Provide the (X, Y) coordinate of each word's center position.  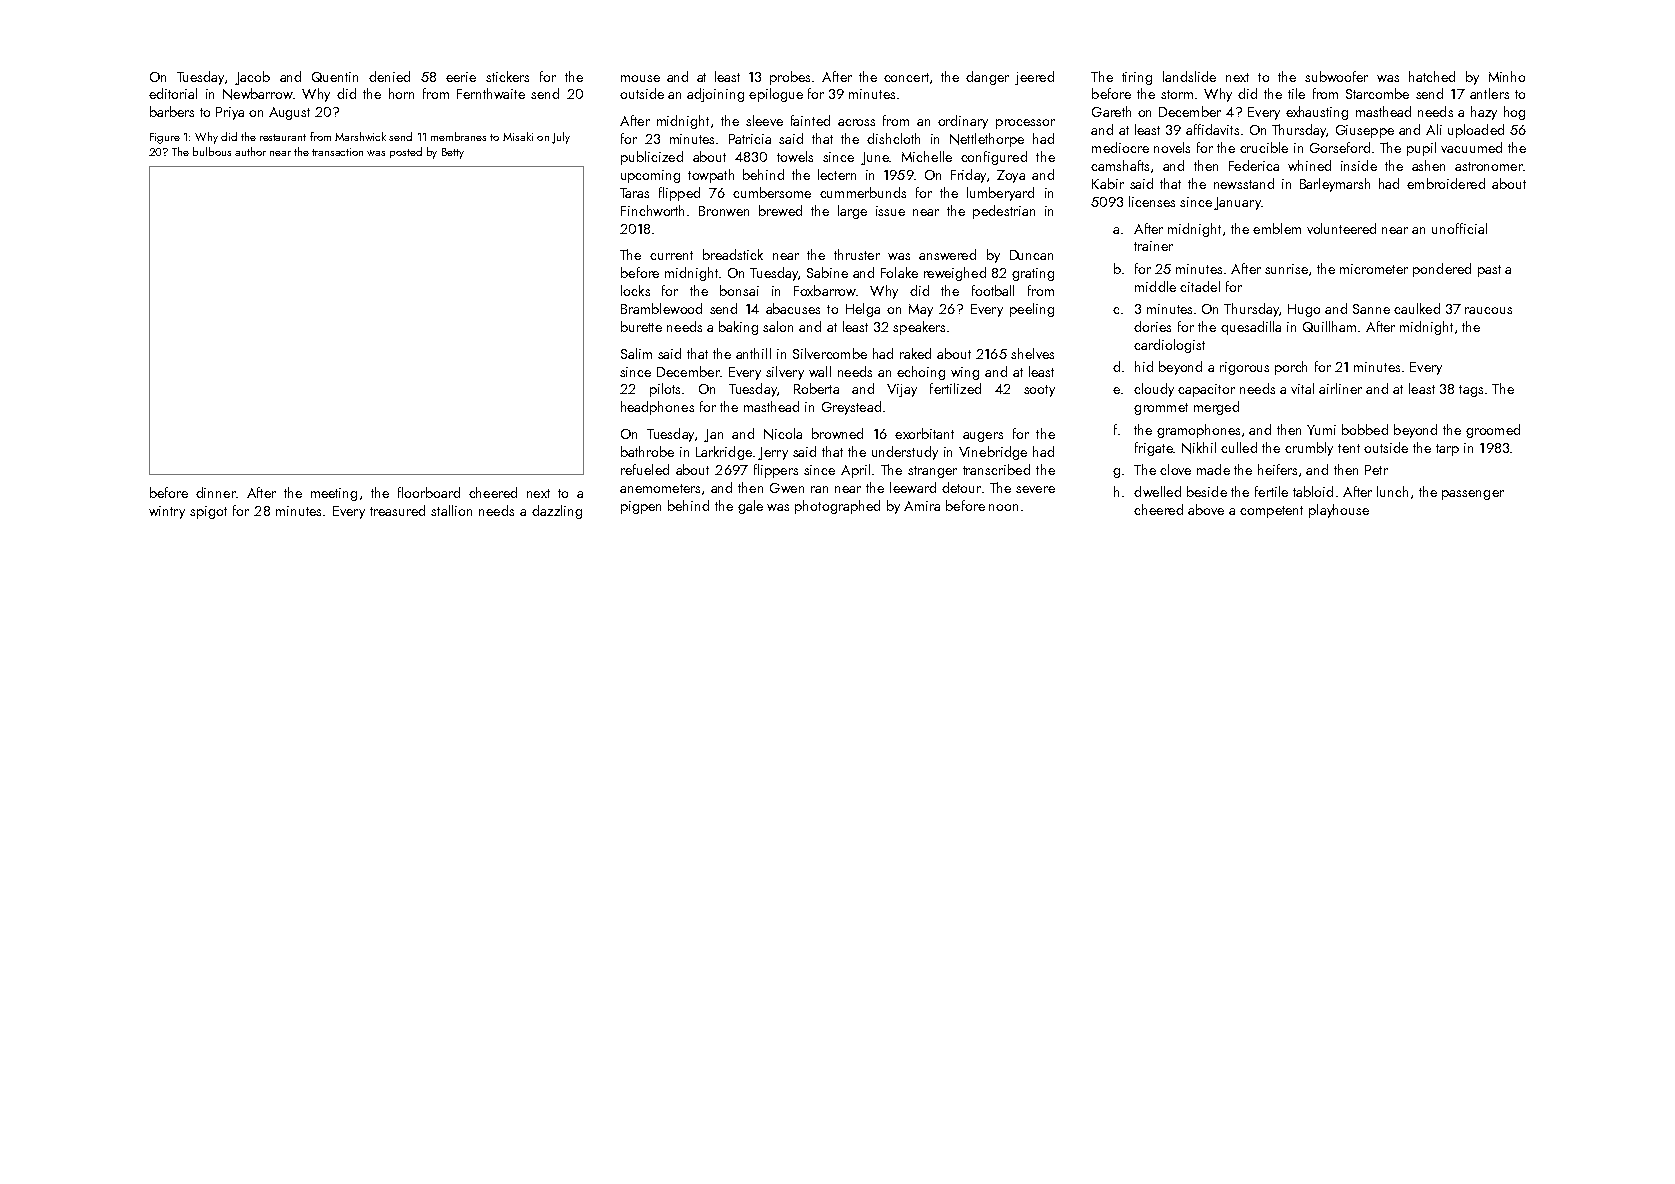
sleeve (764, 120)
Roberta (816, 388)
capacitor (1206, 390)
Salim (636, 353)
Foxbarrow (825, 290)
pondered (1442, 270)
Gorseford (1340, 147)
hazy (1484, 113)
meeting (334, 494)
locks (635, 290)
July (561, 138)
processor (1025, 124)
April (855, 471)
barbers (172, 111)
